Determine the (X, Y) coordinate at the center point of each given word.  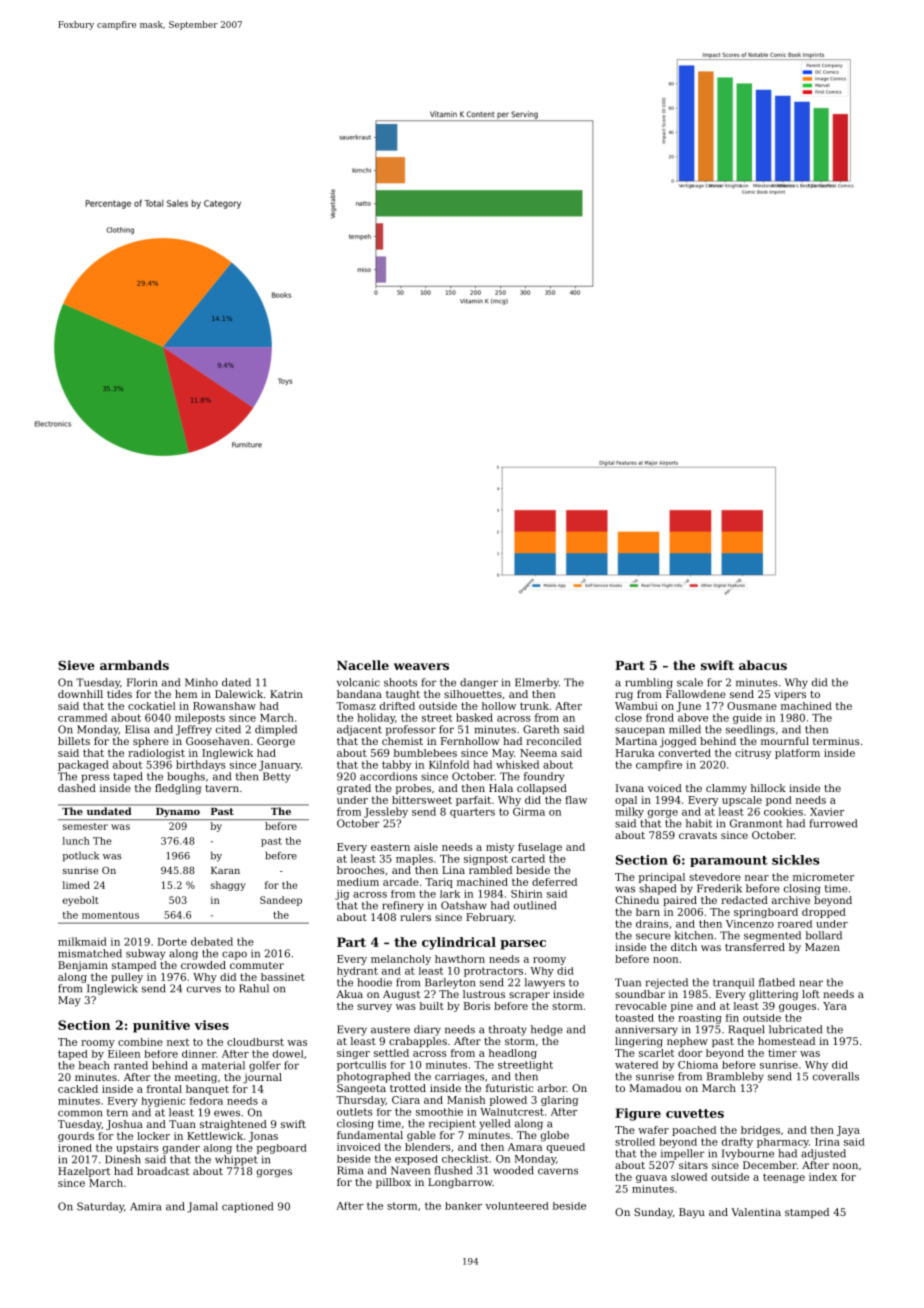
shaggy (228, 886)
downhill (80, 694)
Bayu (692, 1213)
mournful (785, 741)
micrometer (823, 877)
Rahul (254, 988)
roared (795, 924)
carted (528, 858)
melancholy (401, 960)
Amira (145, 1206)
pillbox (393, 1183)
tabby (396, 765)
